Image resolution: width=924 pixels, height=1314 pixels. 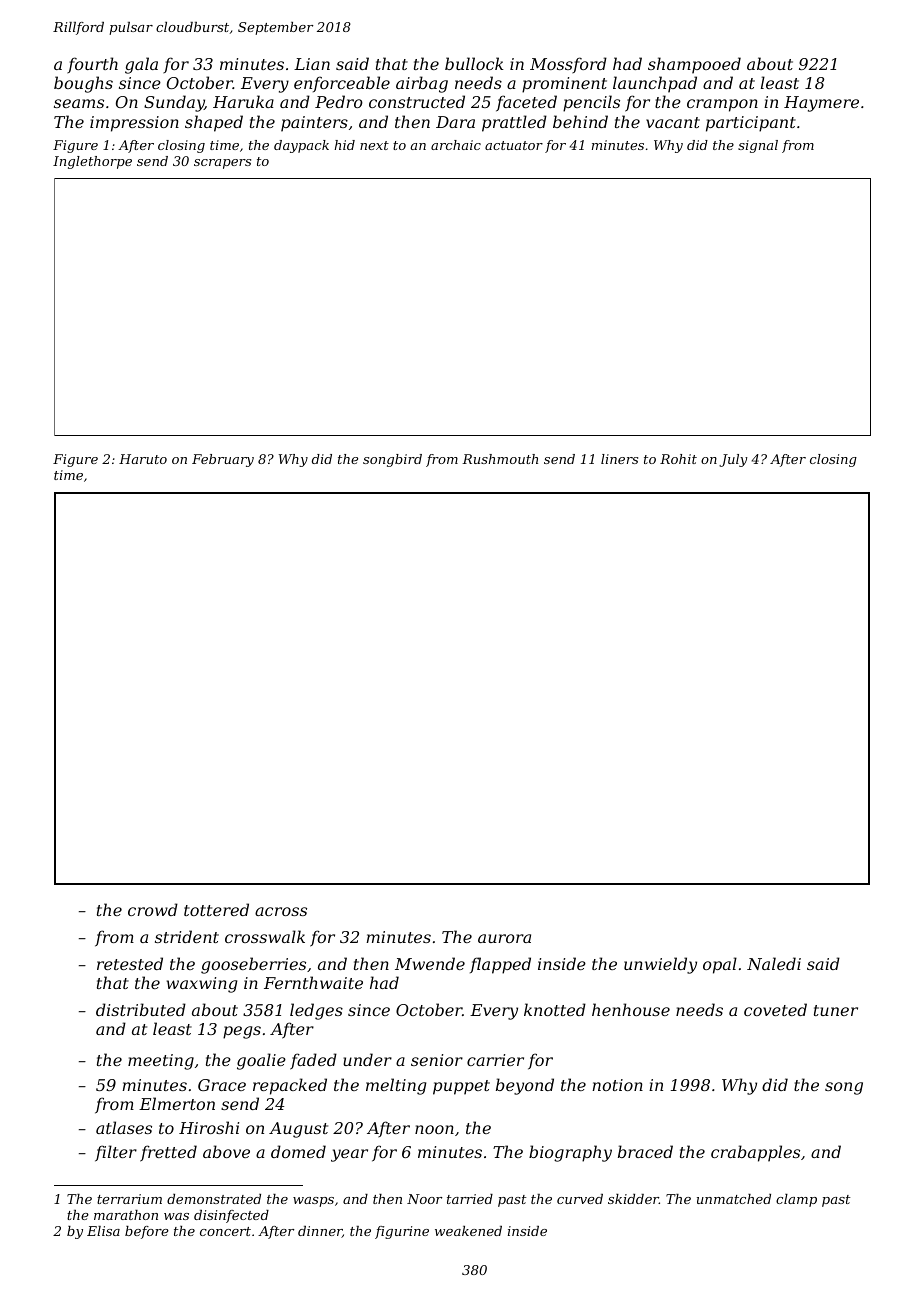 What do you see at coordinates (223, 460) in the document?
I see `February` at bounding box center [223, 460].
